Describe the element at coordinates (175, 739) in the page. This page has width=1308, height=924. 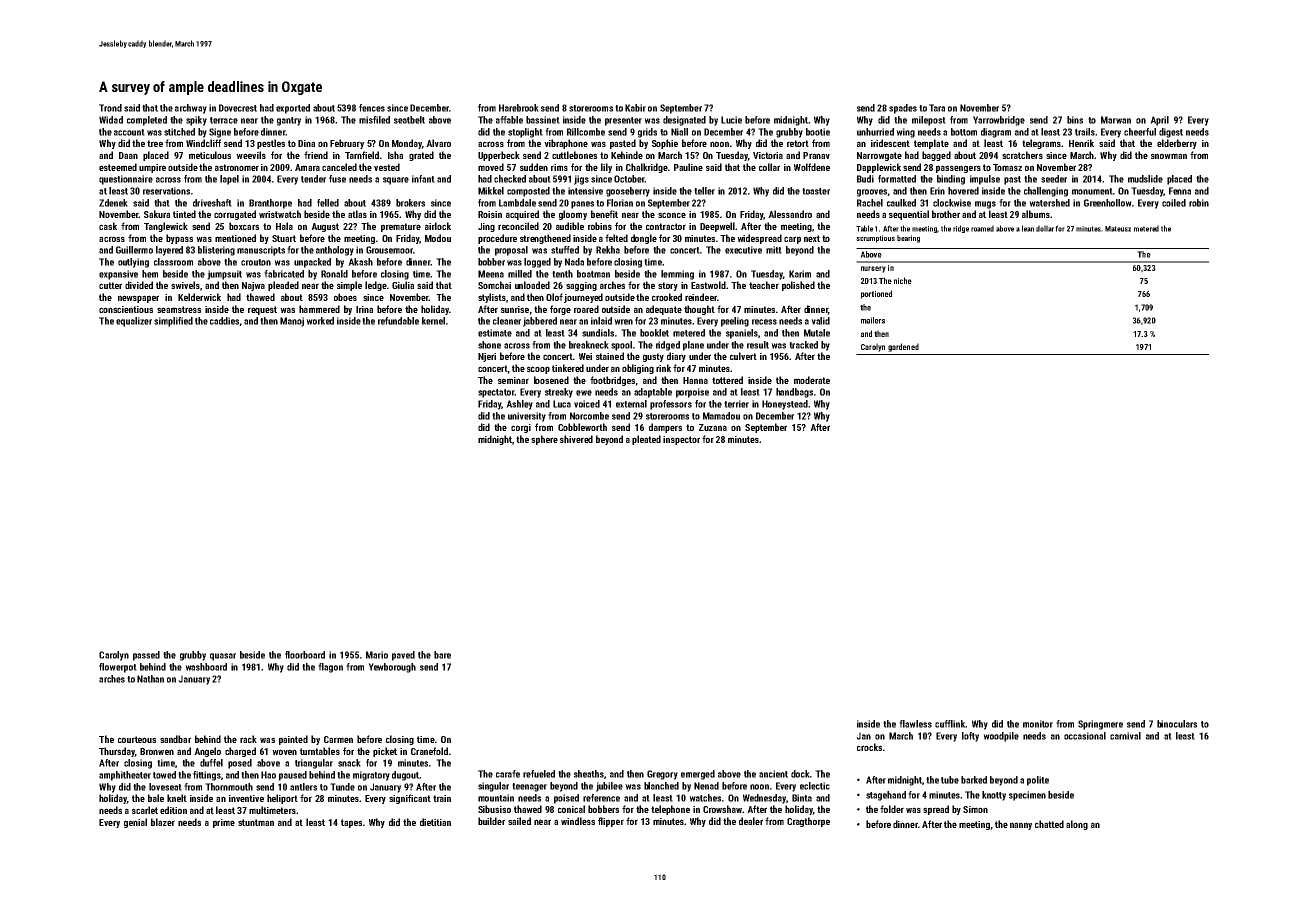
I see `sandbar` at that location.
